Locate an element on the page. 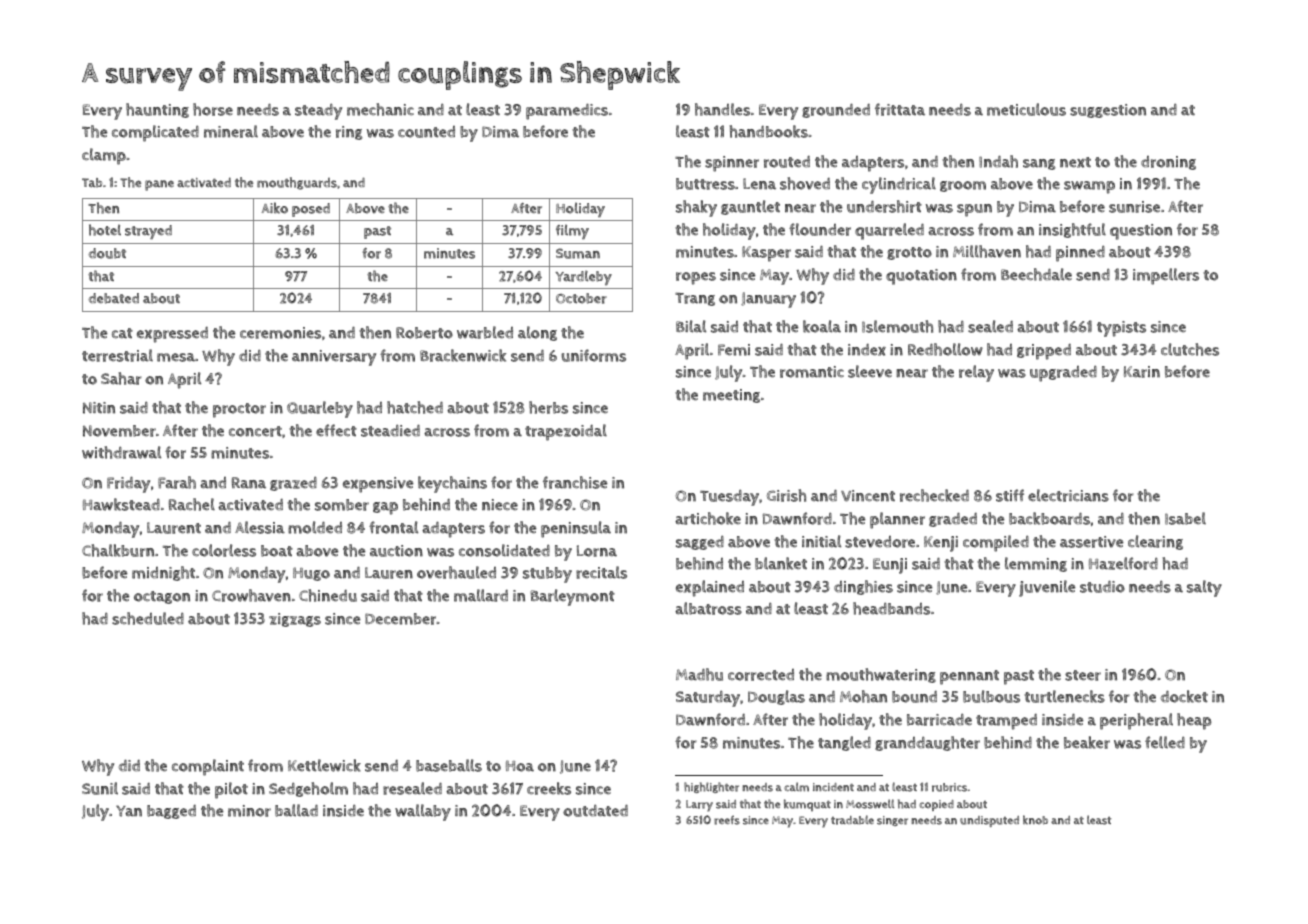 The height and width of the document is (924, 1308). Yan is located at coordinates (129, 811).
